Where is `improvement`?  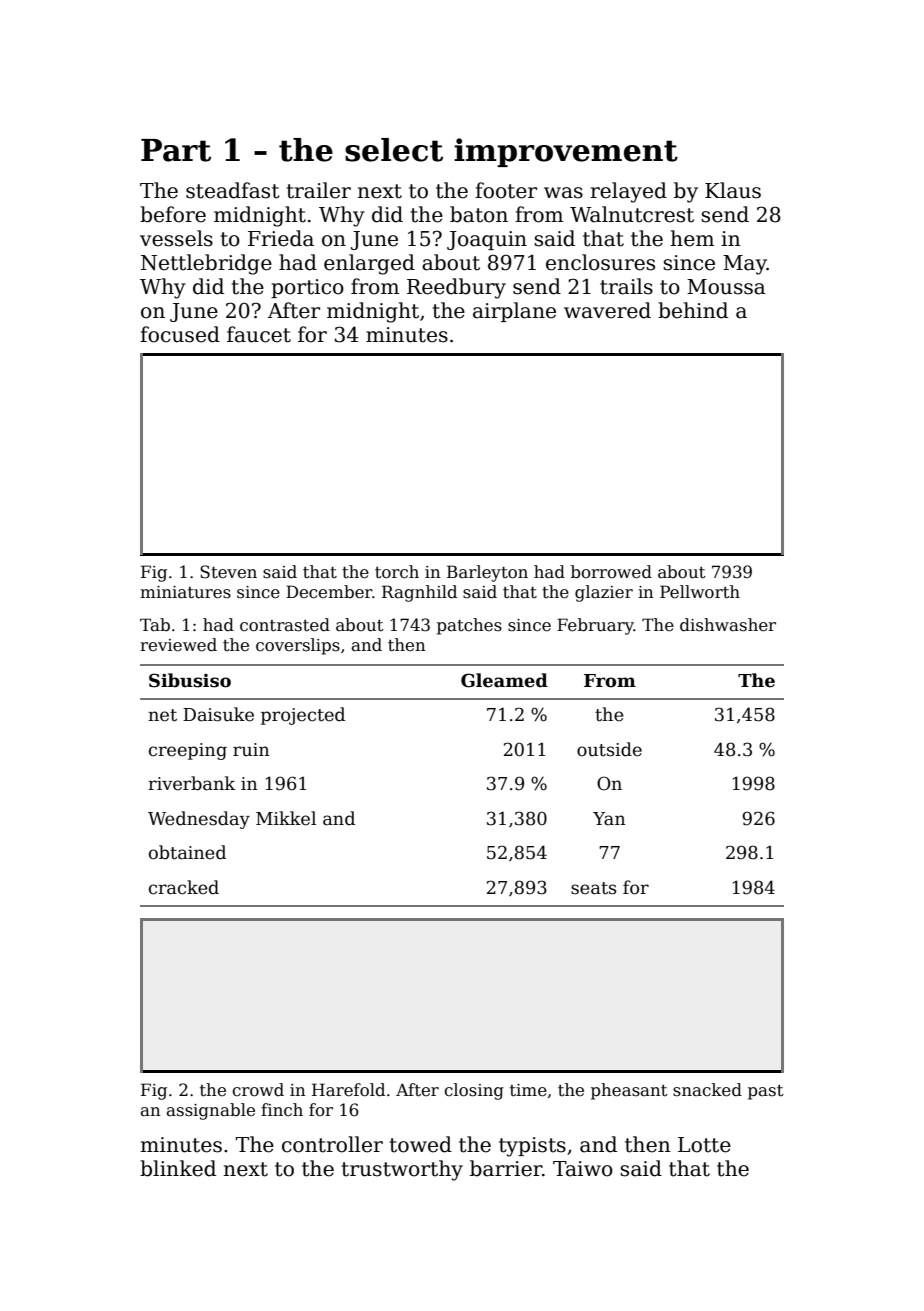 improvement is located at coordinates (566, 152).
